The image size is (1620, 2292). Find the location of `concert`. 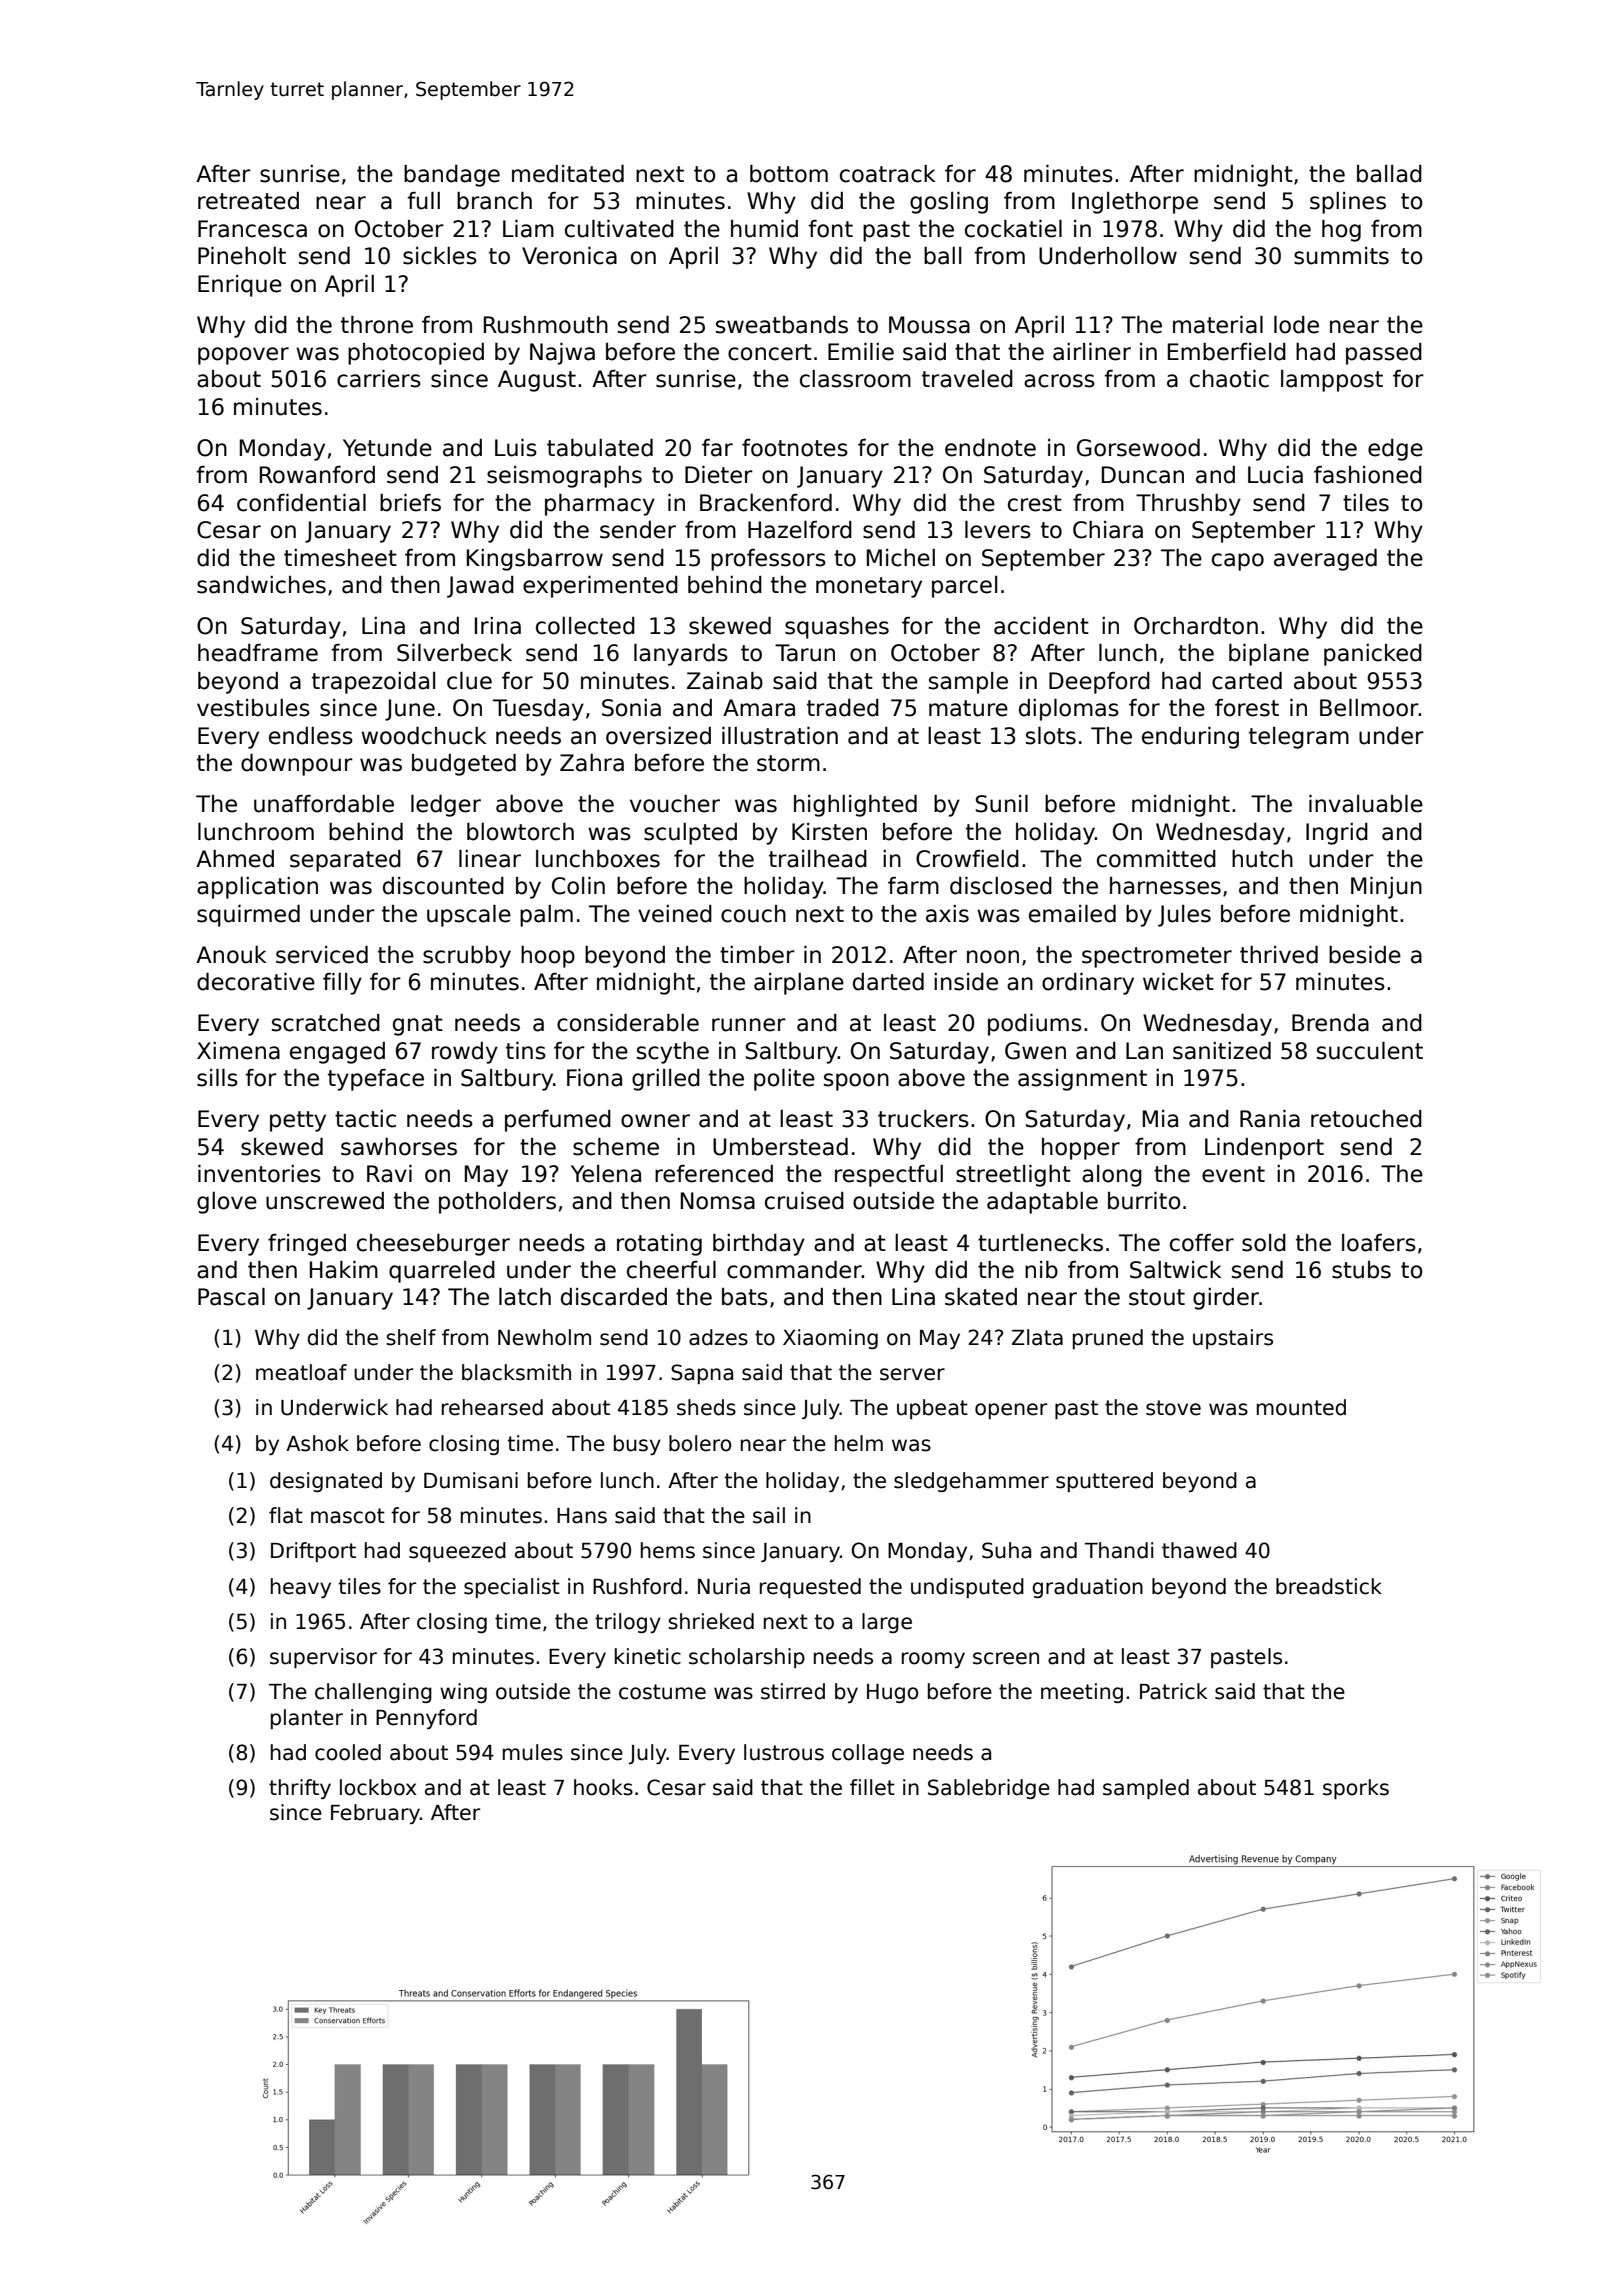

concert is located at coordinates (770, 352).
